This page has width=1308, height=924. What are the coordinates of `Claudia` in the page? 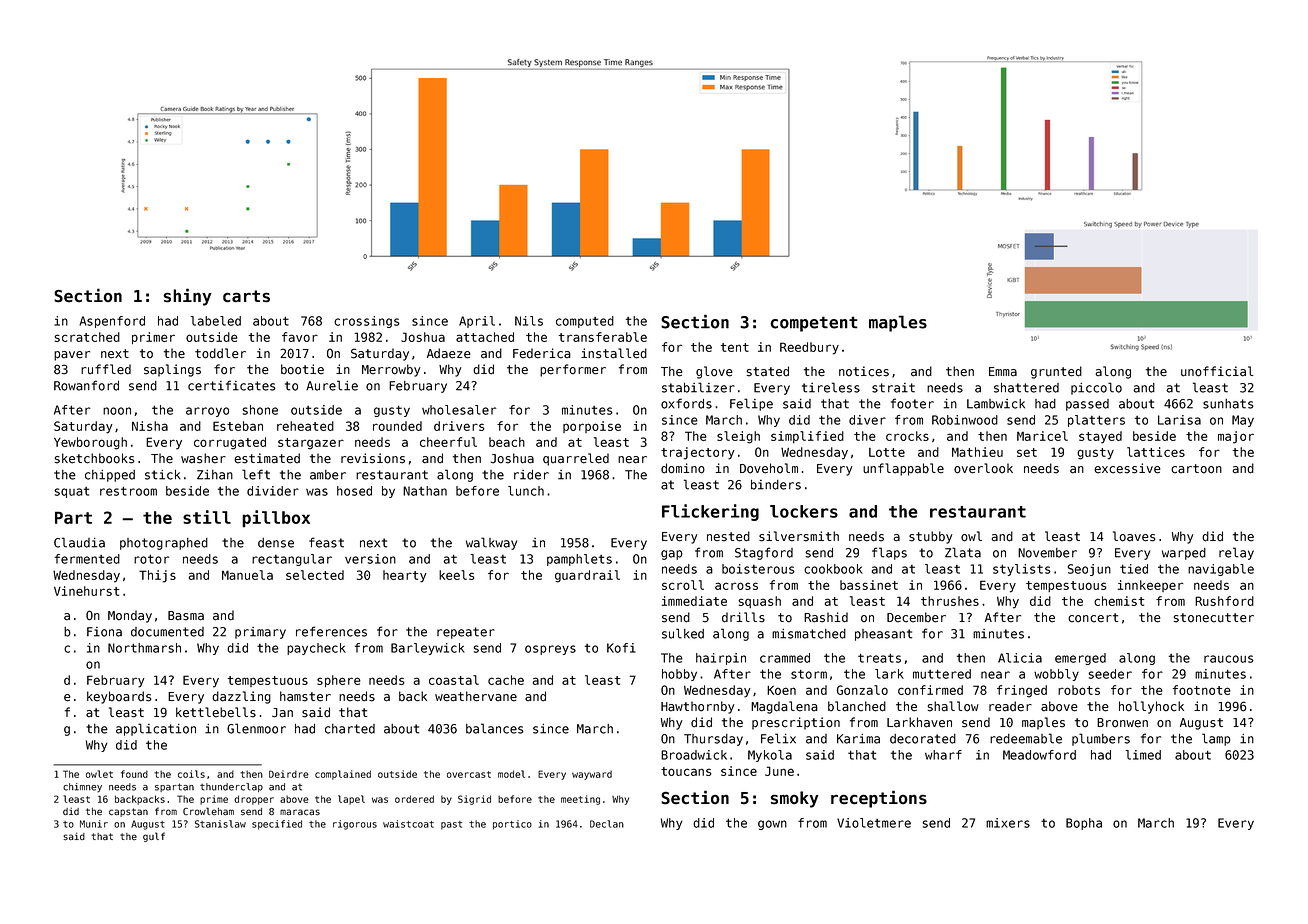 It's located at (79, 542).
